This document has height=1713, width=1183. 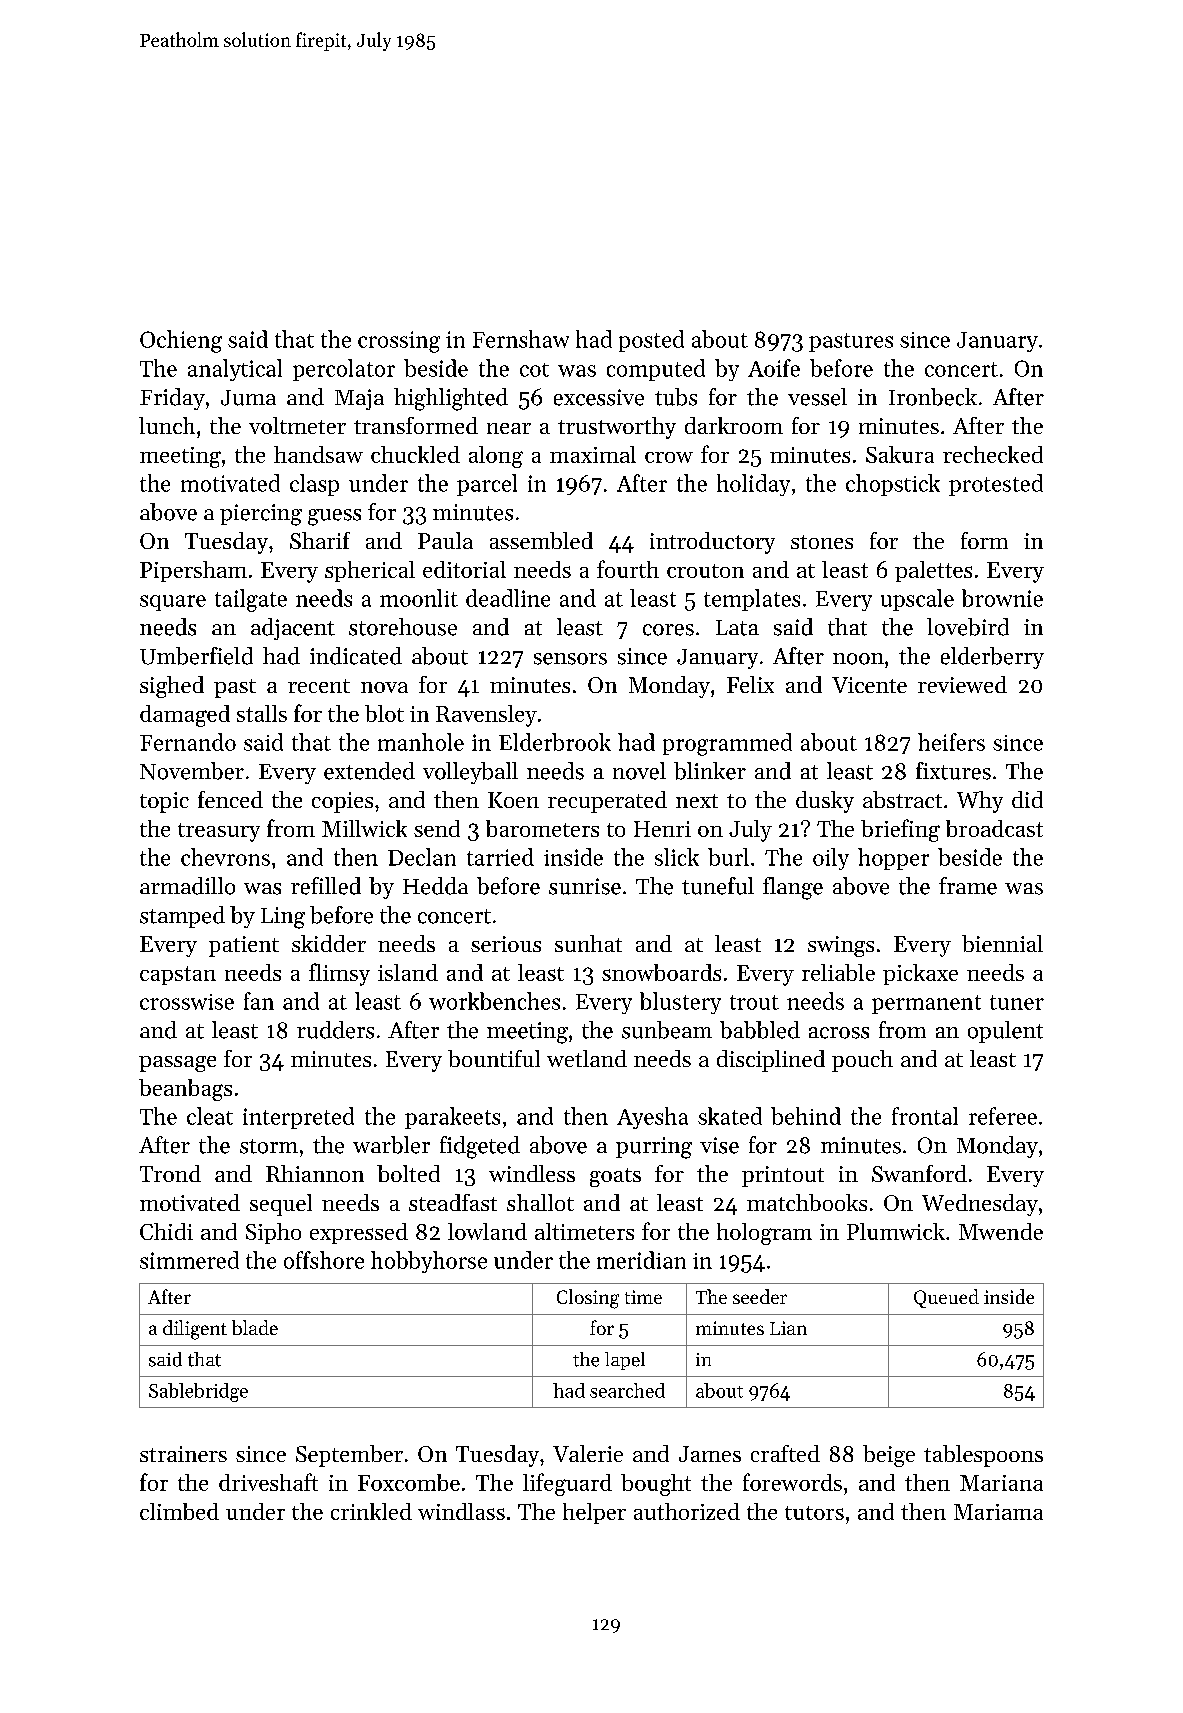 What do you see at coordinates (785, 1453) in the document?
I see `crafted` at bounding box center [785, 1453].
